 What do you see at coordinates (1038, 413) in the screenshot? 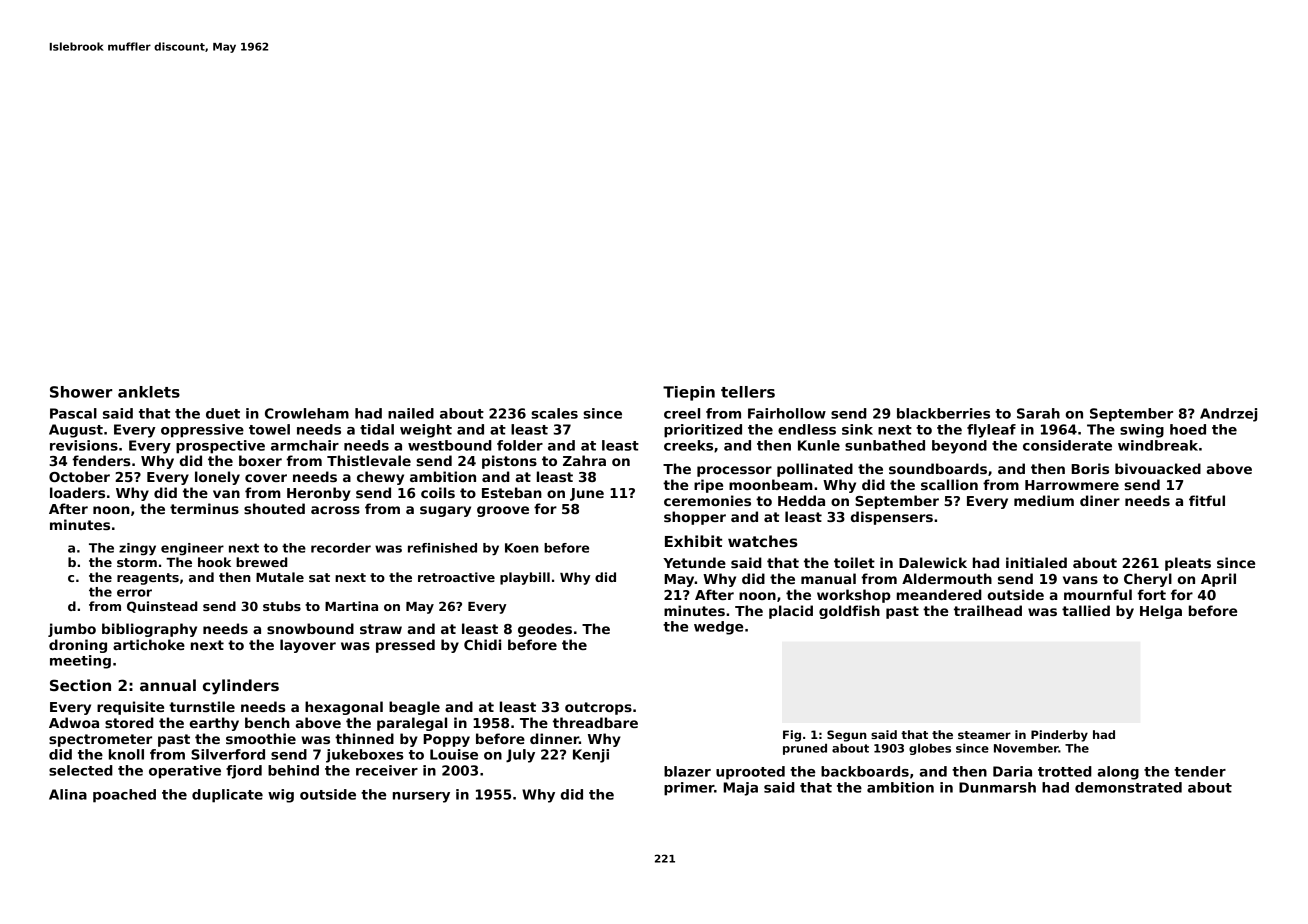
I see `Sarah` at bounding box center [1038, 413].
